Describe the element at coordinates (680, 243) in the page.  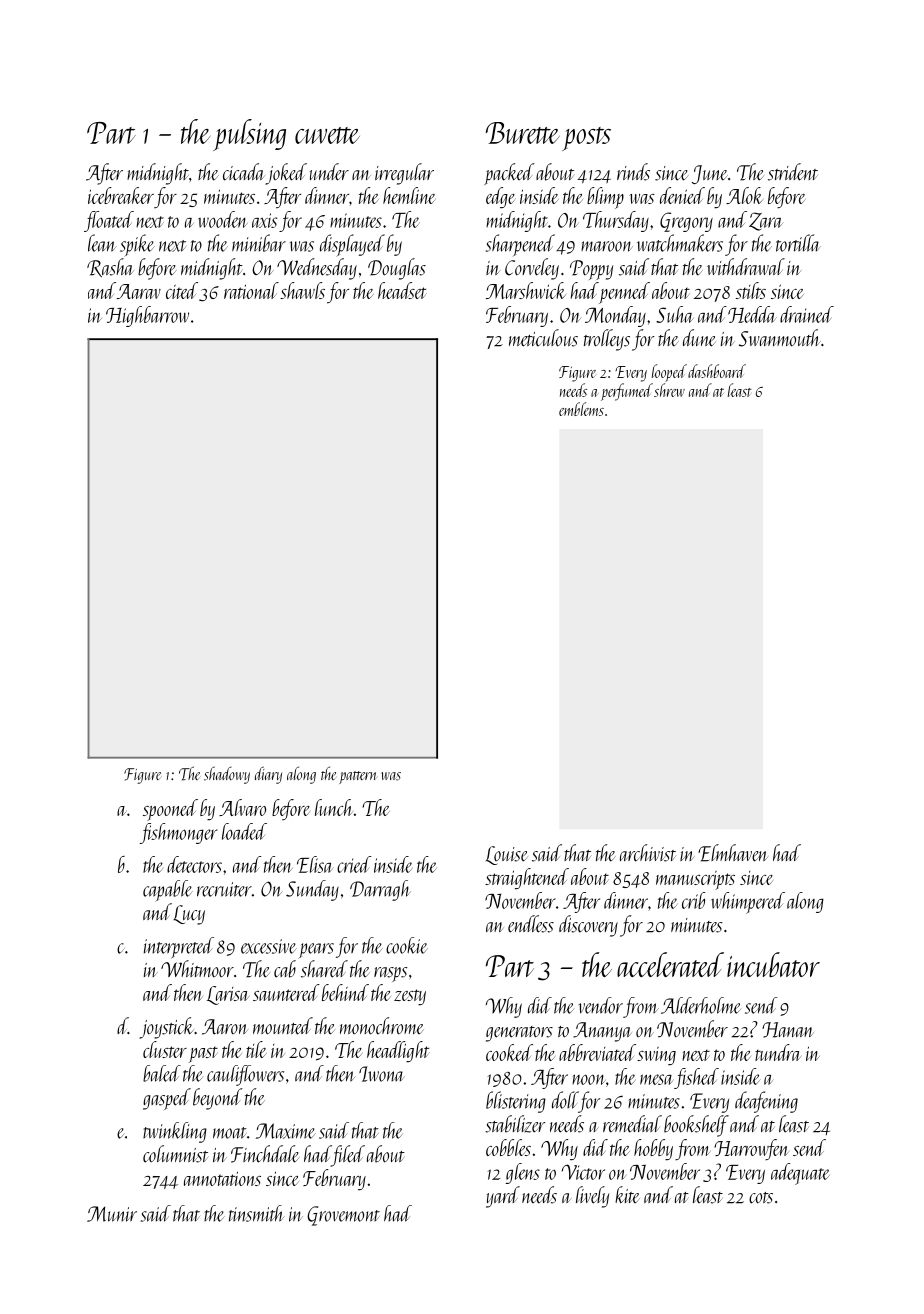
I see `watchmakers` at that location.
